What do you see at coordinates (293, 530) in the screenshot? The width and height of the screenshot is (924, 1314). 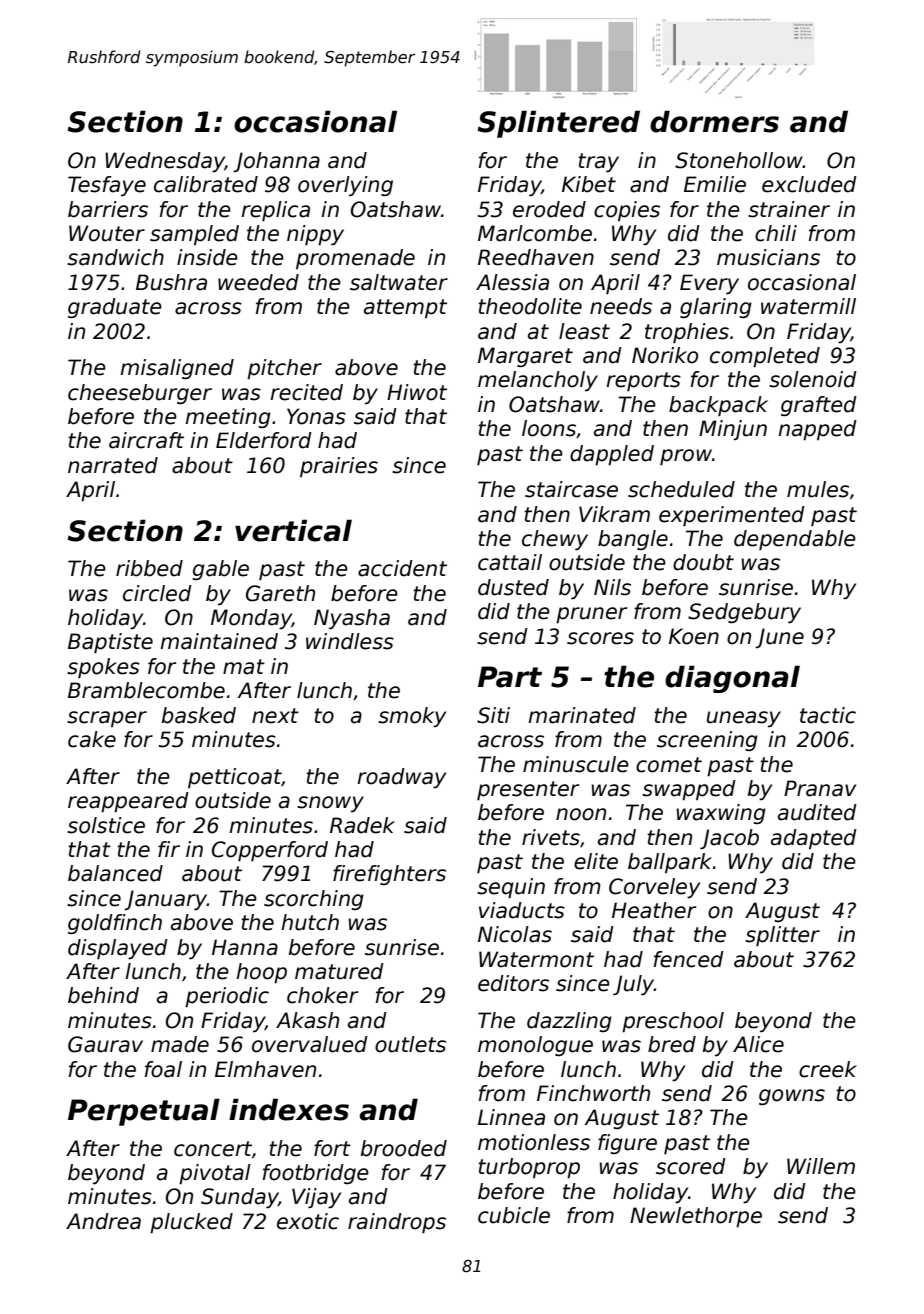 I see `vertical` at bounding box center [293, 530].
